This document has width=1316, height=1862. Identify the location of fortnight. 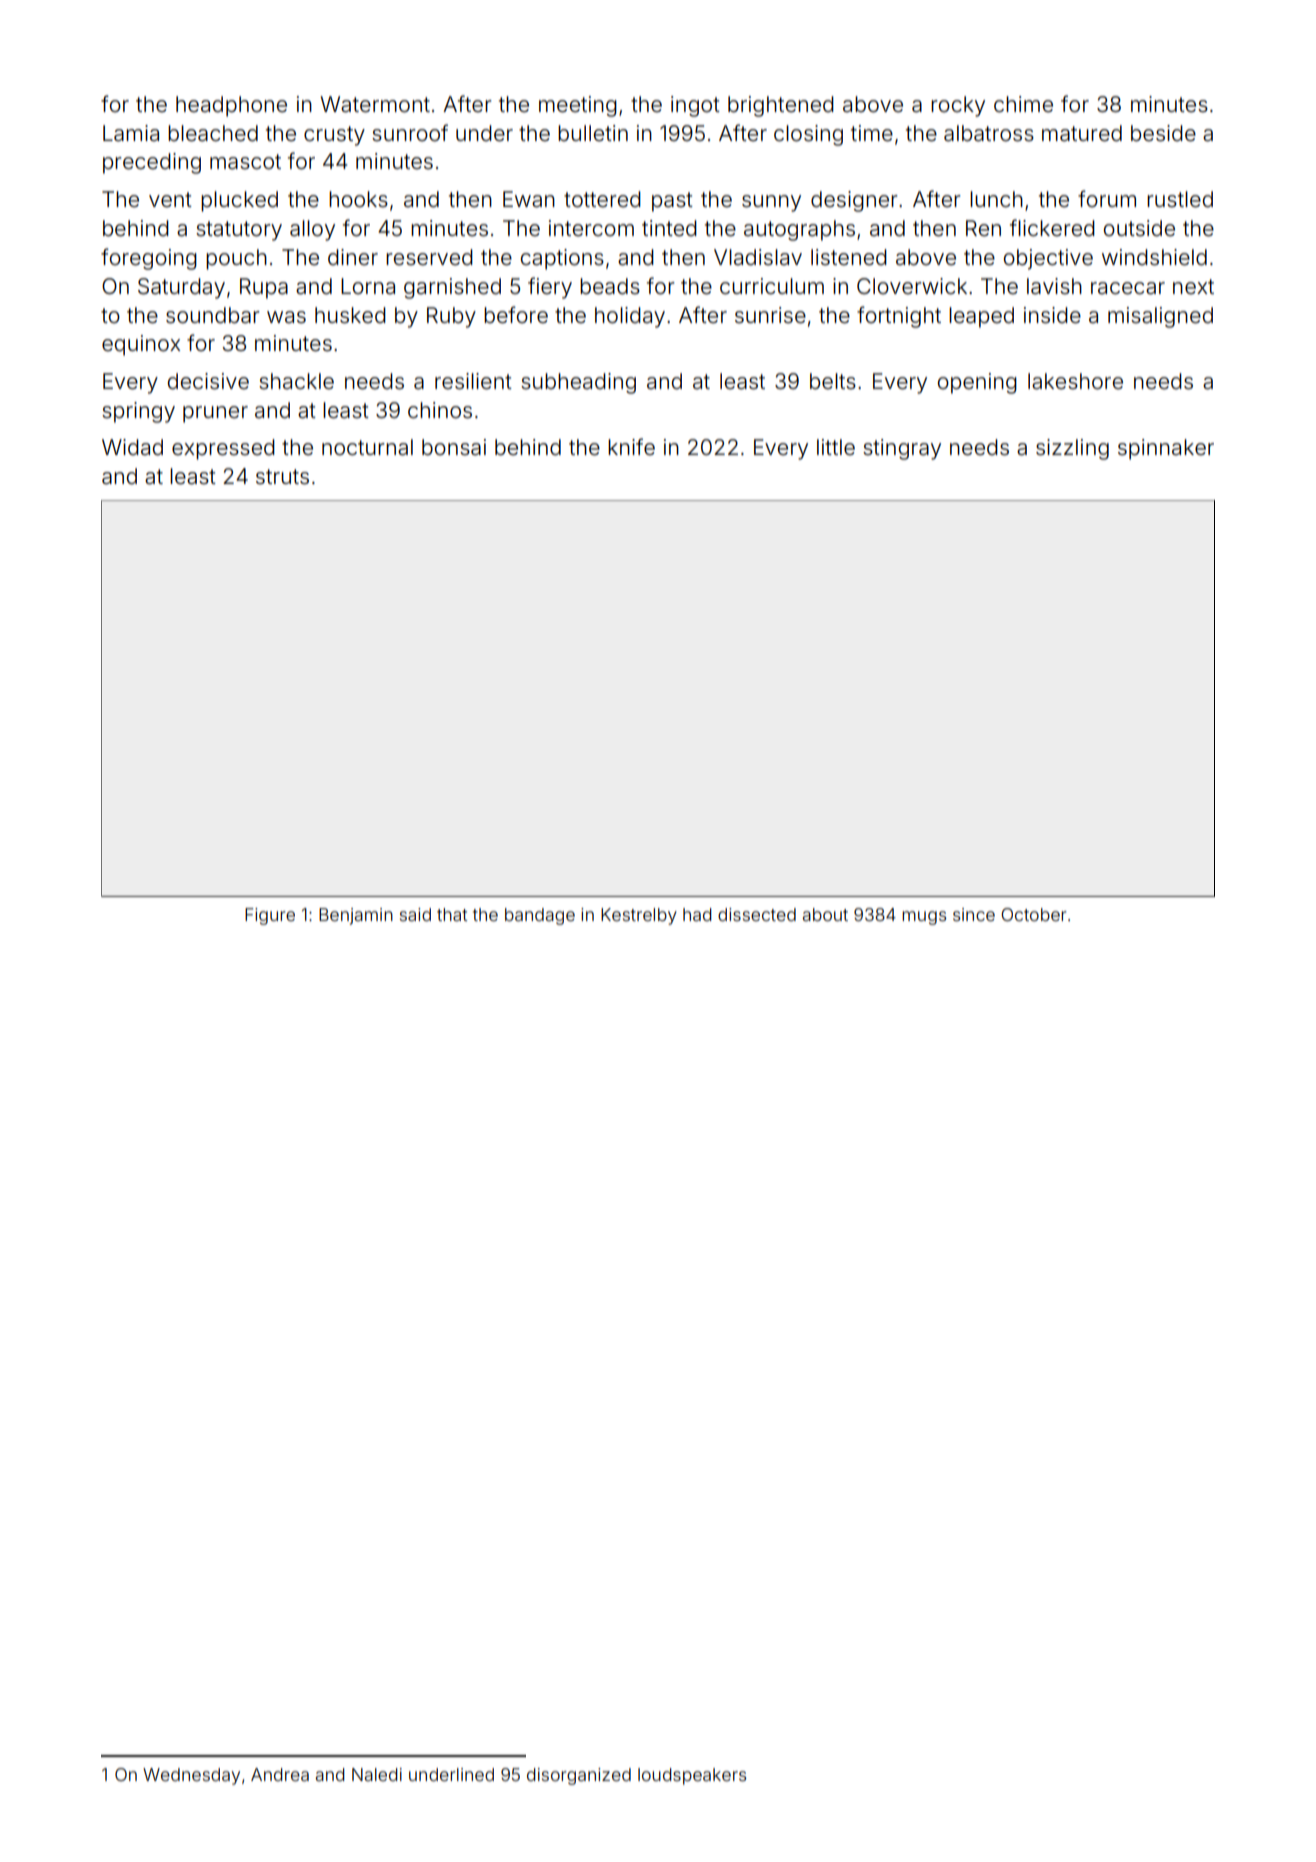
(899, 317).
